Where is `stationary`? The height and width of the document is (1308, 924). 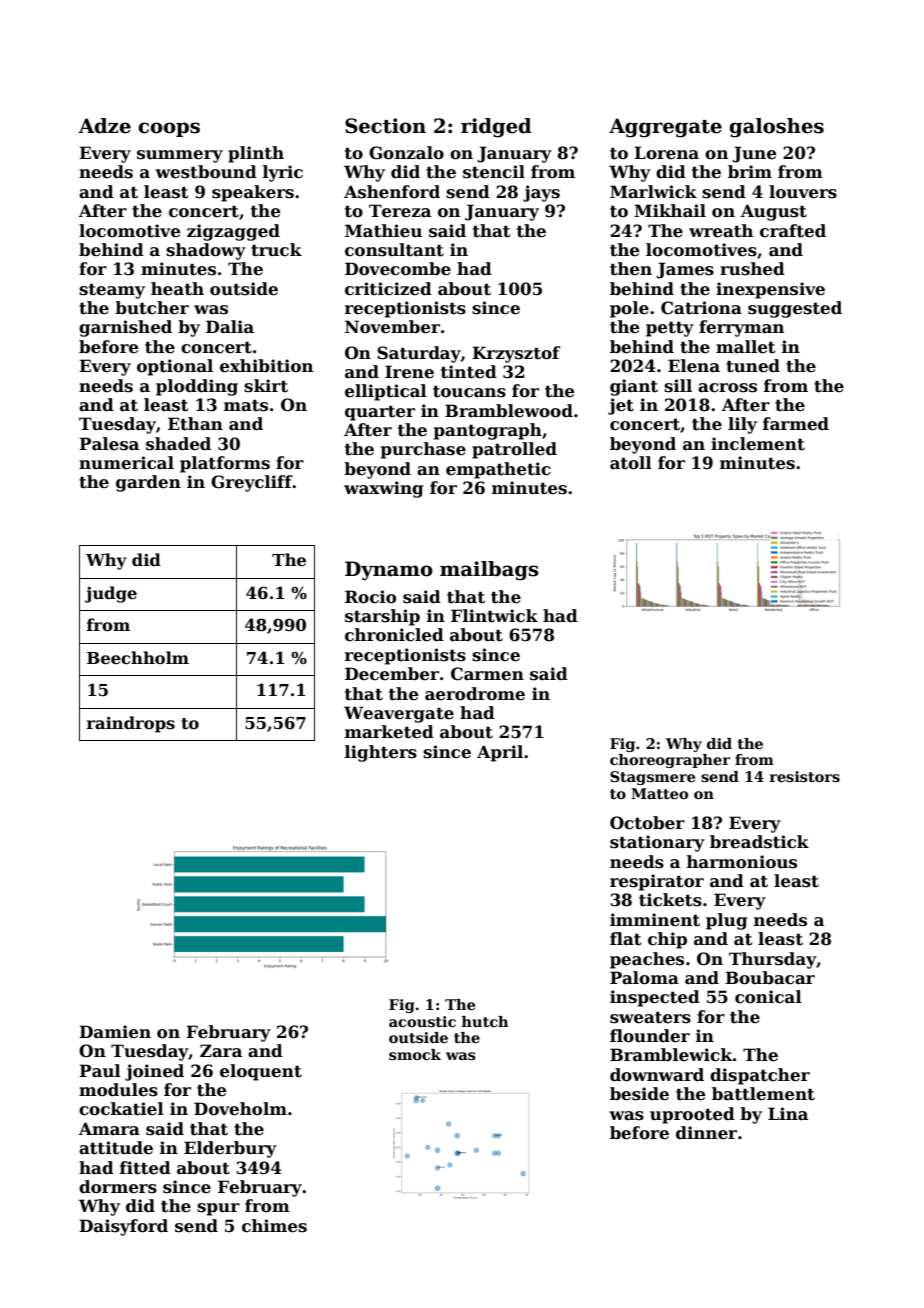 stationary is located at coordinates (657, 843).
